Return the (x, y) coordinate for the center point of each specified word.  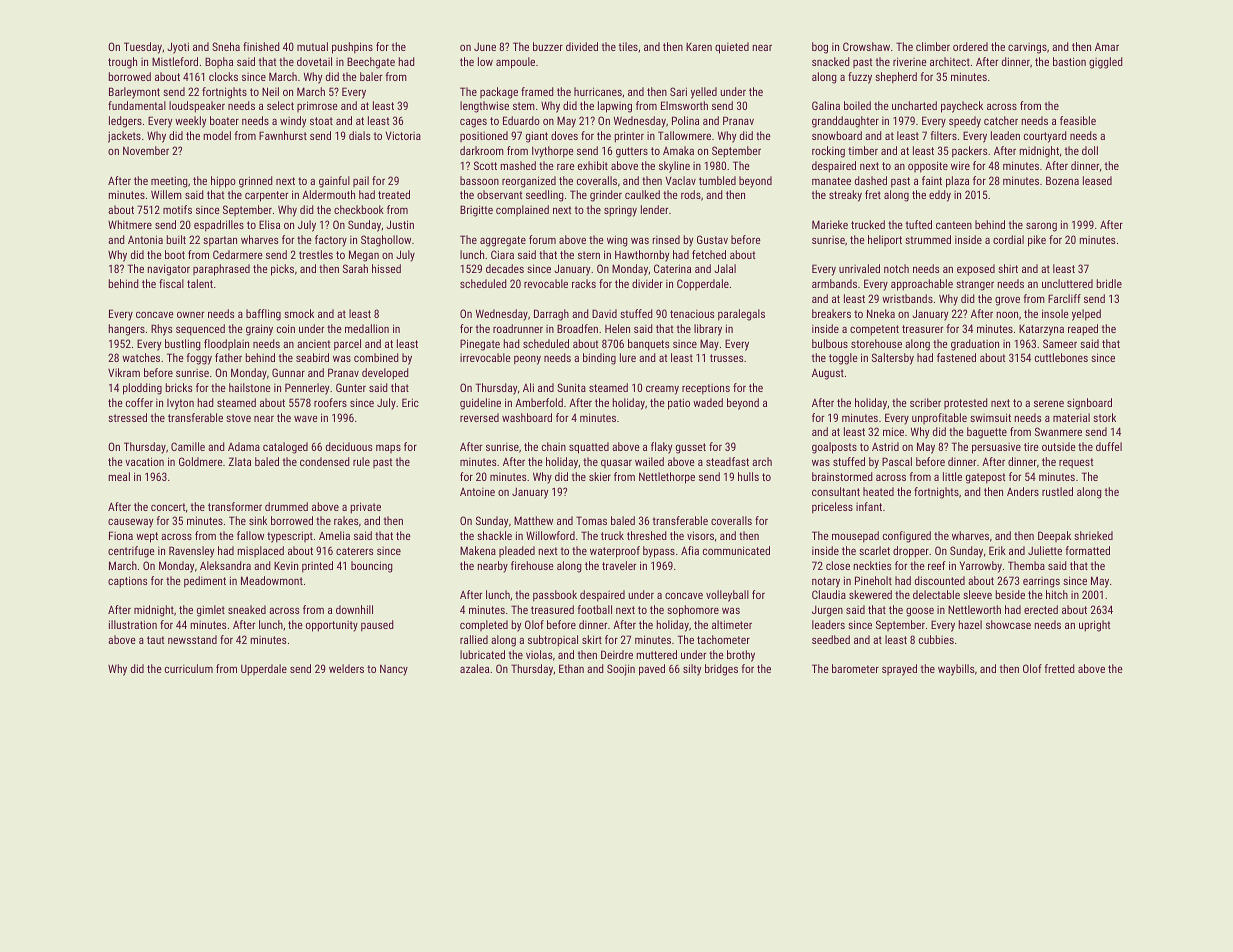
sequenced (200, 330)
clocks (223, 76)
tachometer (723, 639)
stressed (127, 417)
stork (1104, 417)
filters (944, 135)
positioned (484, 136)
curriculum (189, 668)
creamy (662, 390)
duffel (1109, 446)
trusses (726, 358)
